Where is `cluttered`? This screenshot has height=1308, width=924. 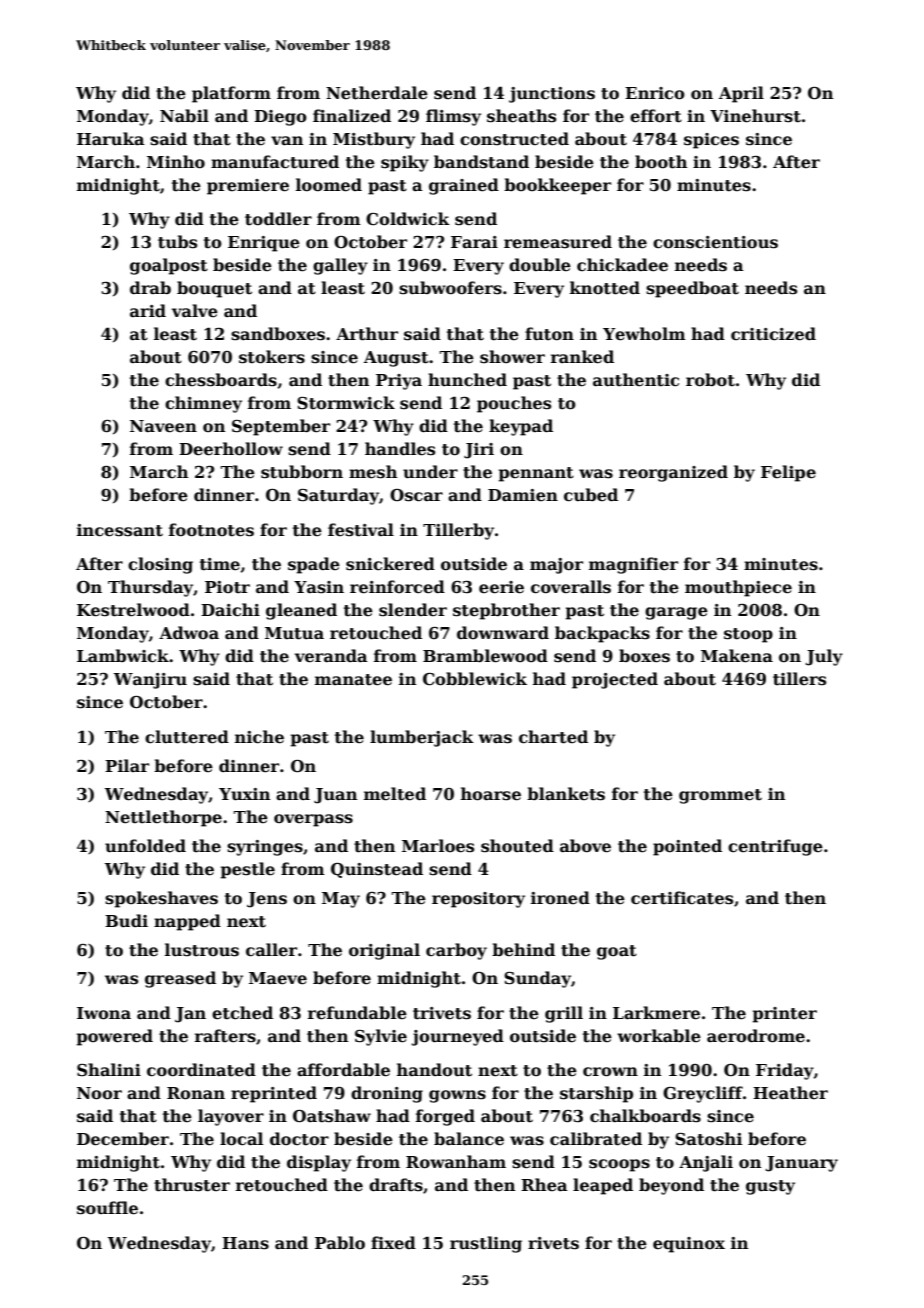 cluttered is located at coordinates (187, 737).
